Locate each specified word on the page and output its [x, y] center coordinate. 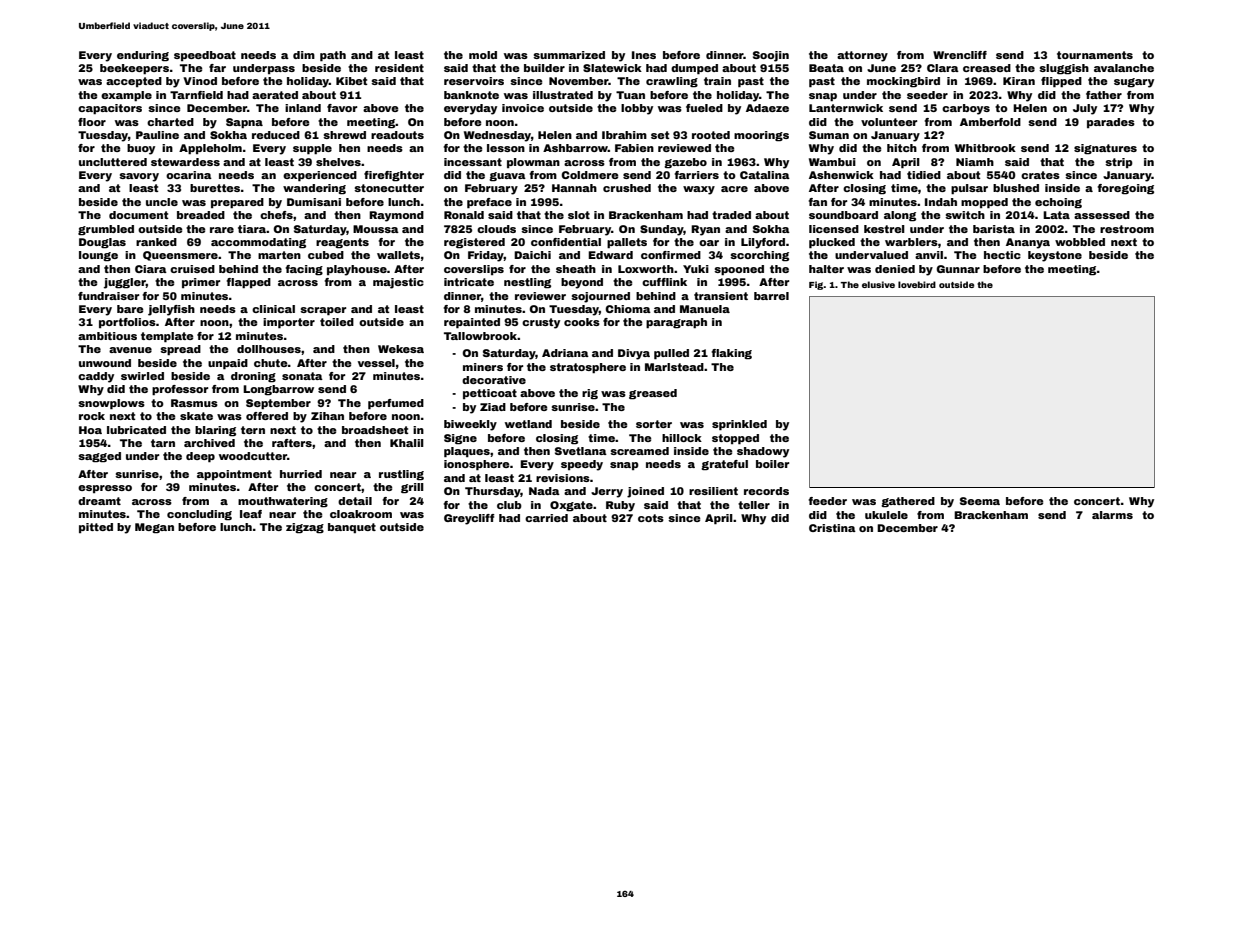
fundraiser [108, 296]
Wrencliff [960, 55]
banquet [352, 528]
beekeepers [134, 69]
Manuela [705, 309]
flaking [731, 354]
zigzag [305, 528]
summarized [569, 55]
